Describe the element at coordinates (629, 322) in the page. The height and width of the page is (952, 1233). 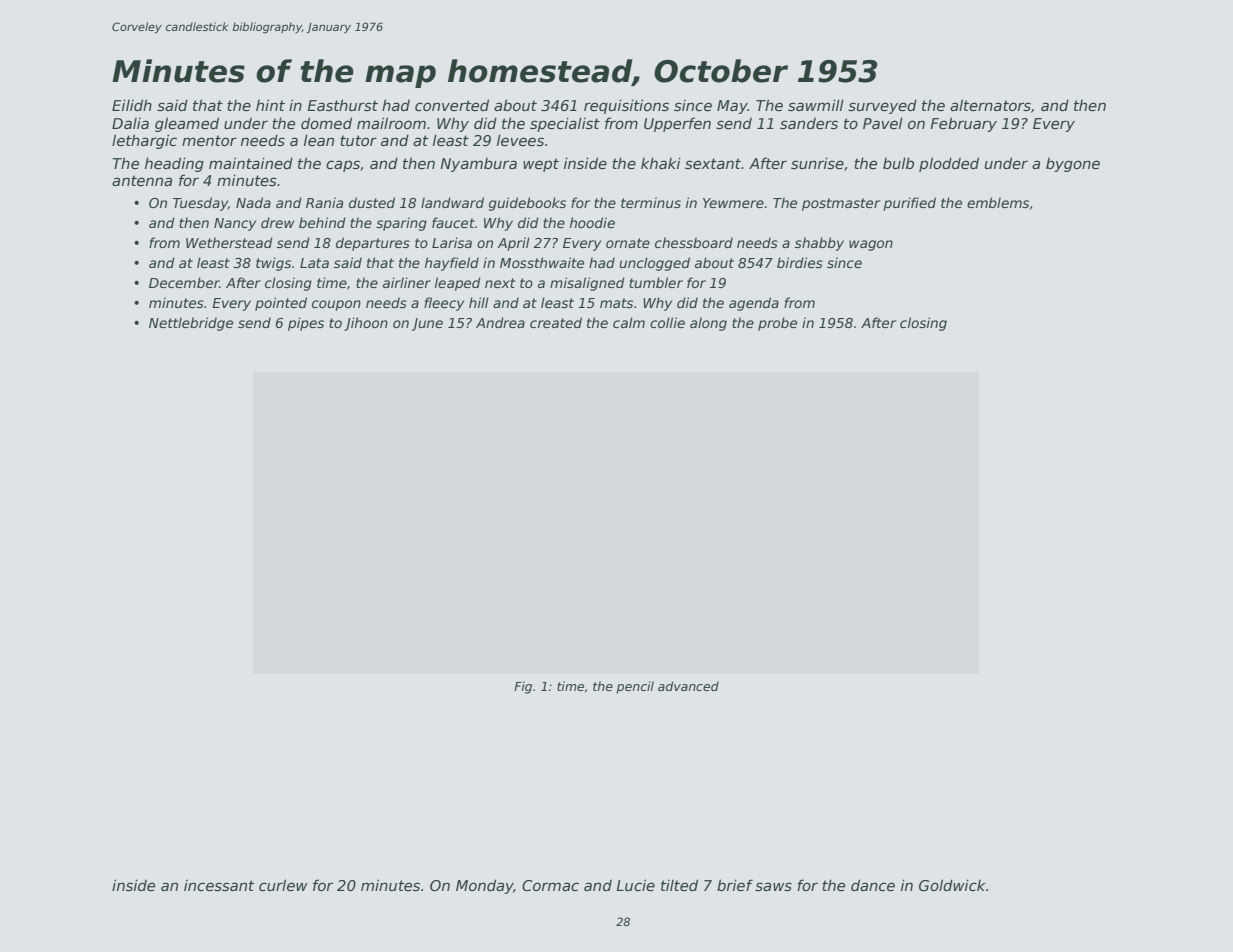
I see `calm` at that location.
